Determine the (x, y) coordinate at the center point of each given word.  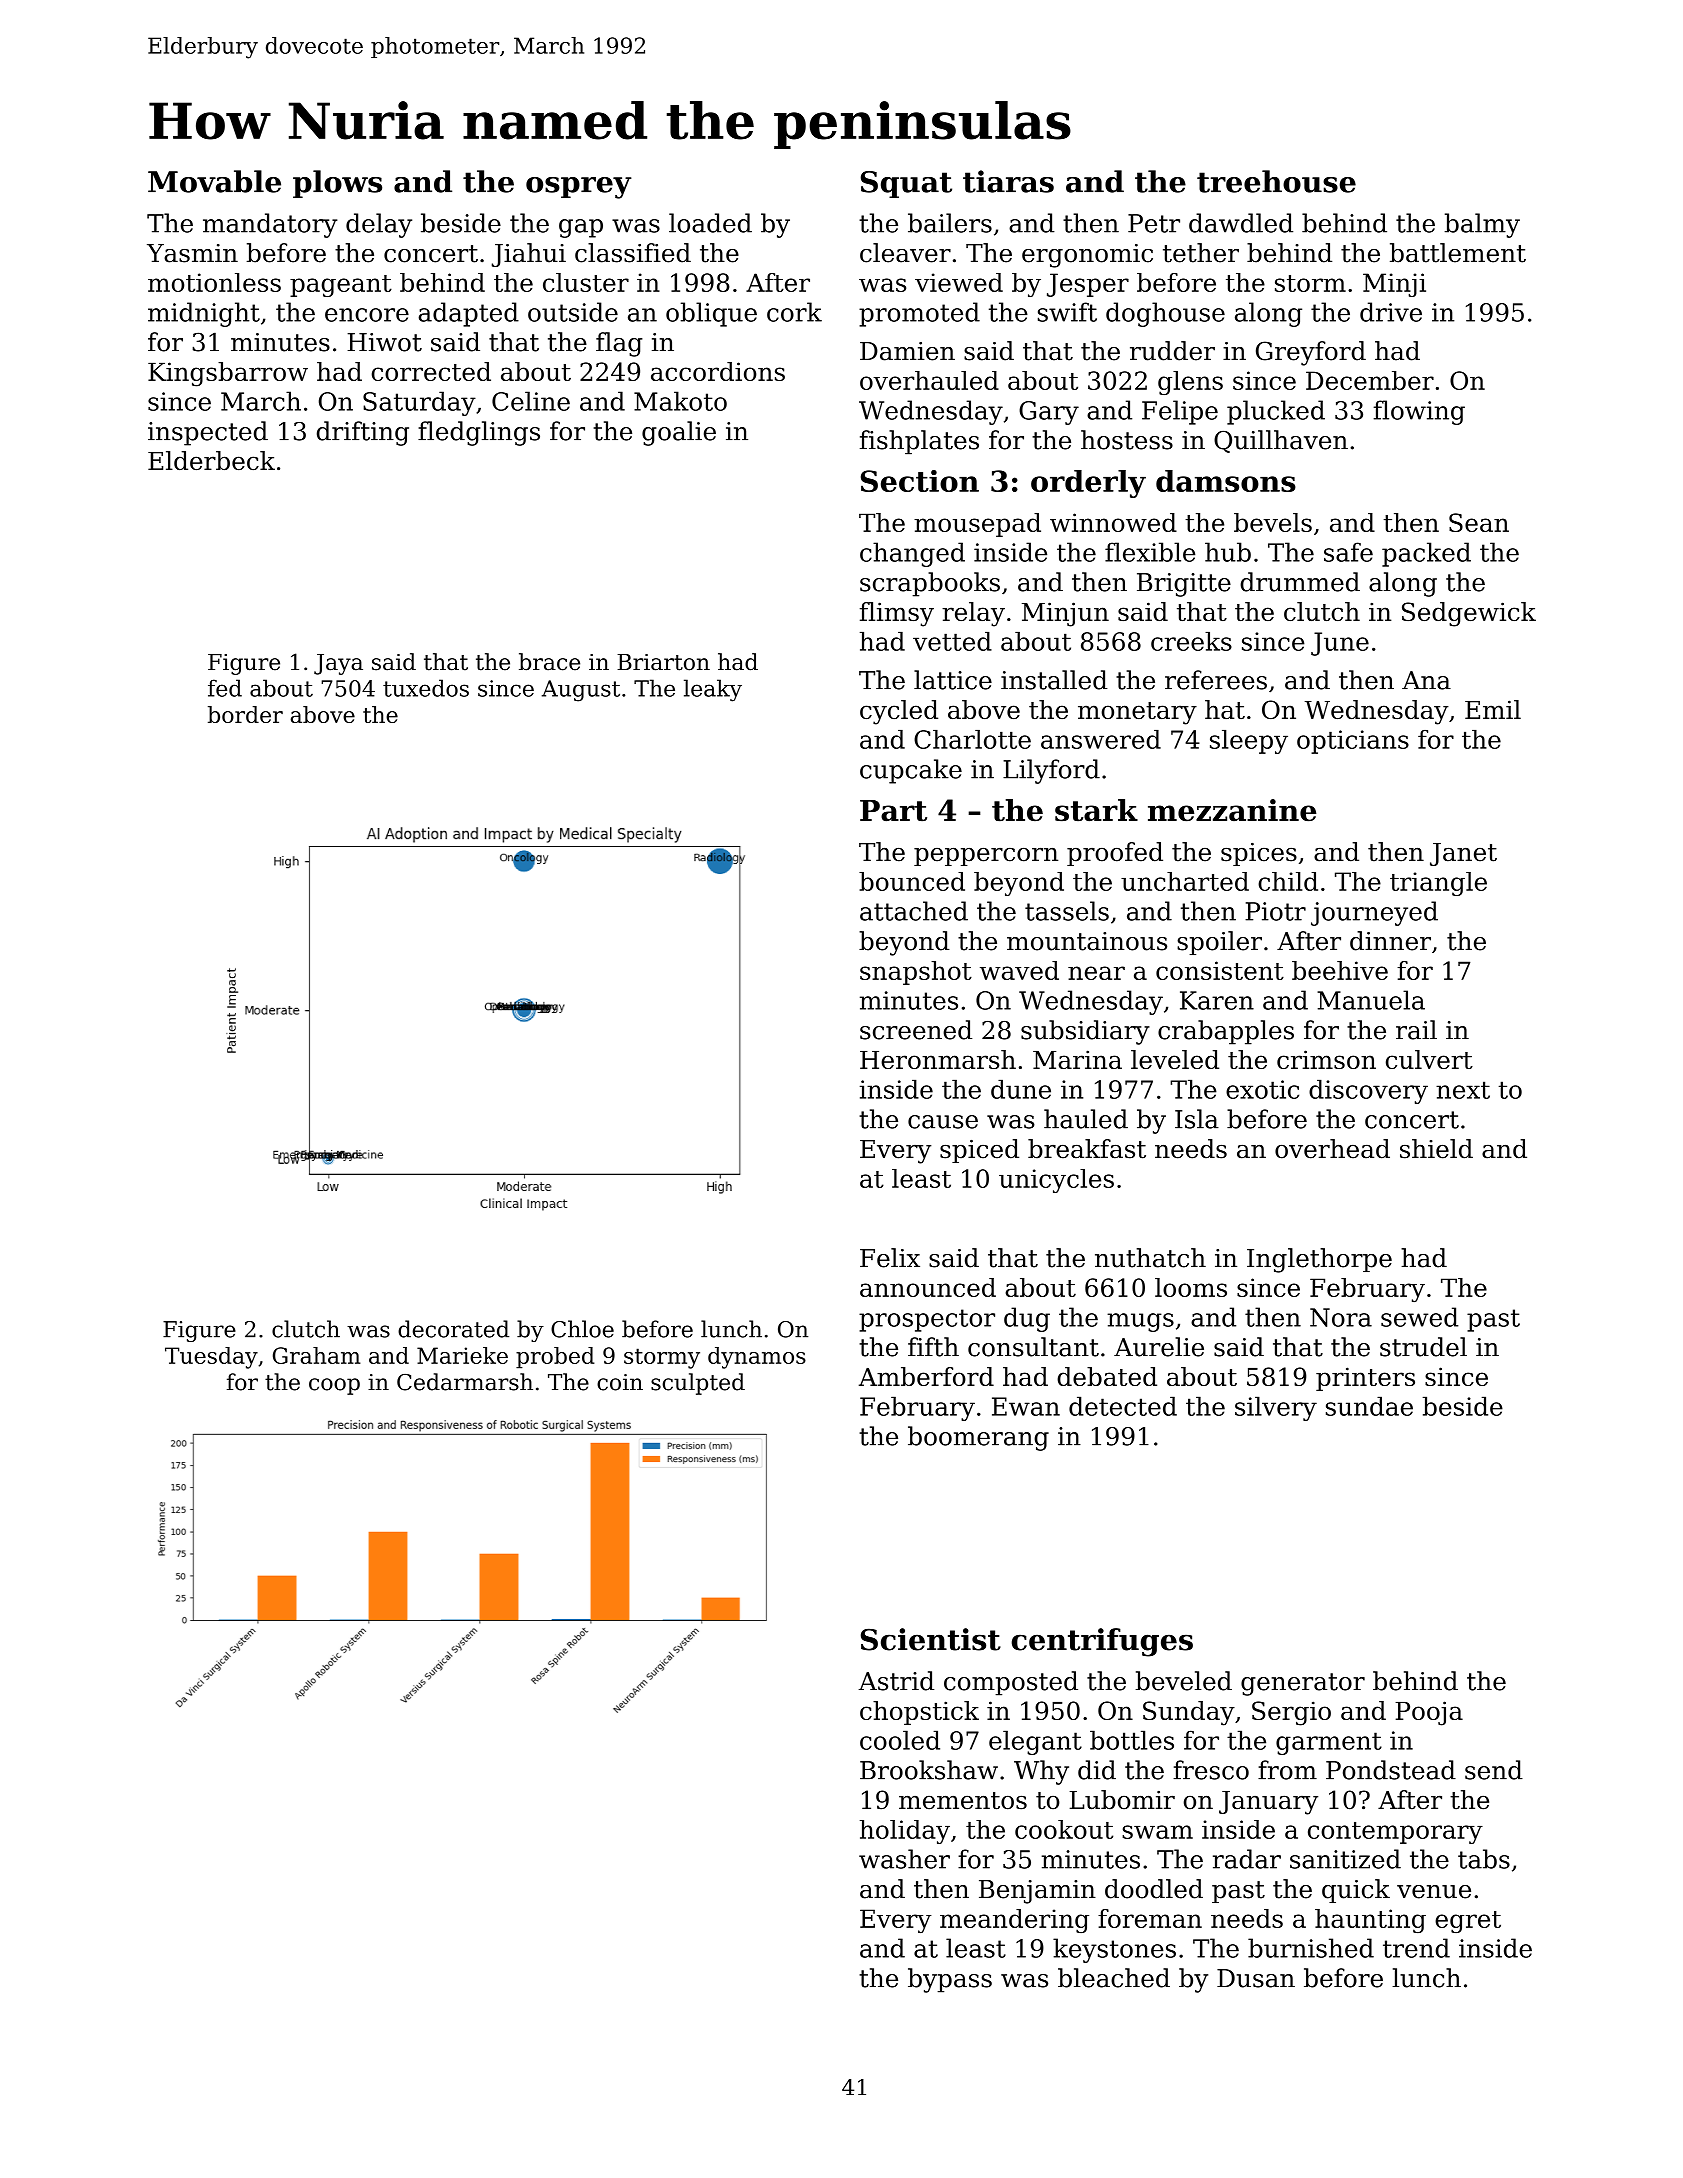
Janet (1463, 854)
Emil (1493, 709)
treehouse (1276, 181)
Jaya (338, 664)
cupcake (911, 771)
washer (904, 1859)
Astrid (896, 1681)
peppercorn (986, 857)
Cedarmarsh (465, 1382)
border (245, 714)
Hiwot (384, 342)
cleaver (905, 253)
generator (1303, 1684)
